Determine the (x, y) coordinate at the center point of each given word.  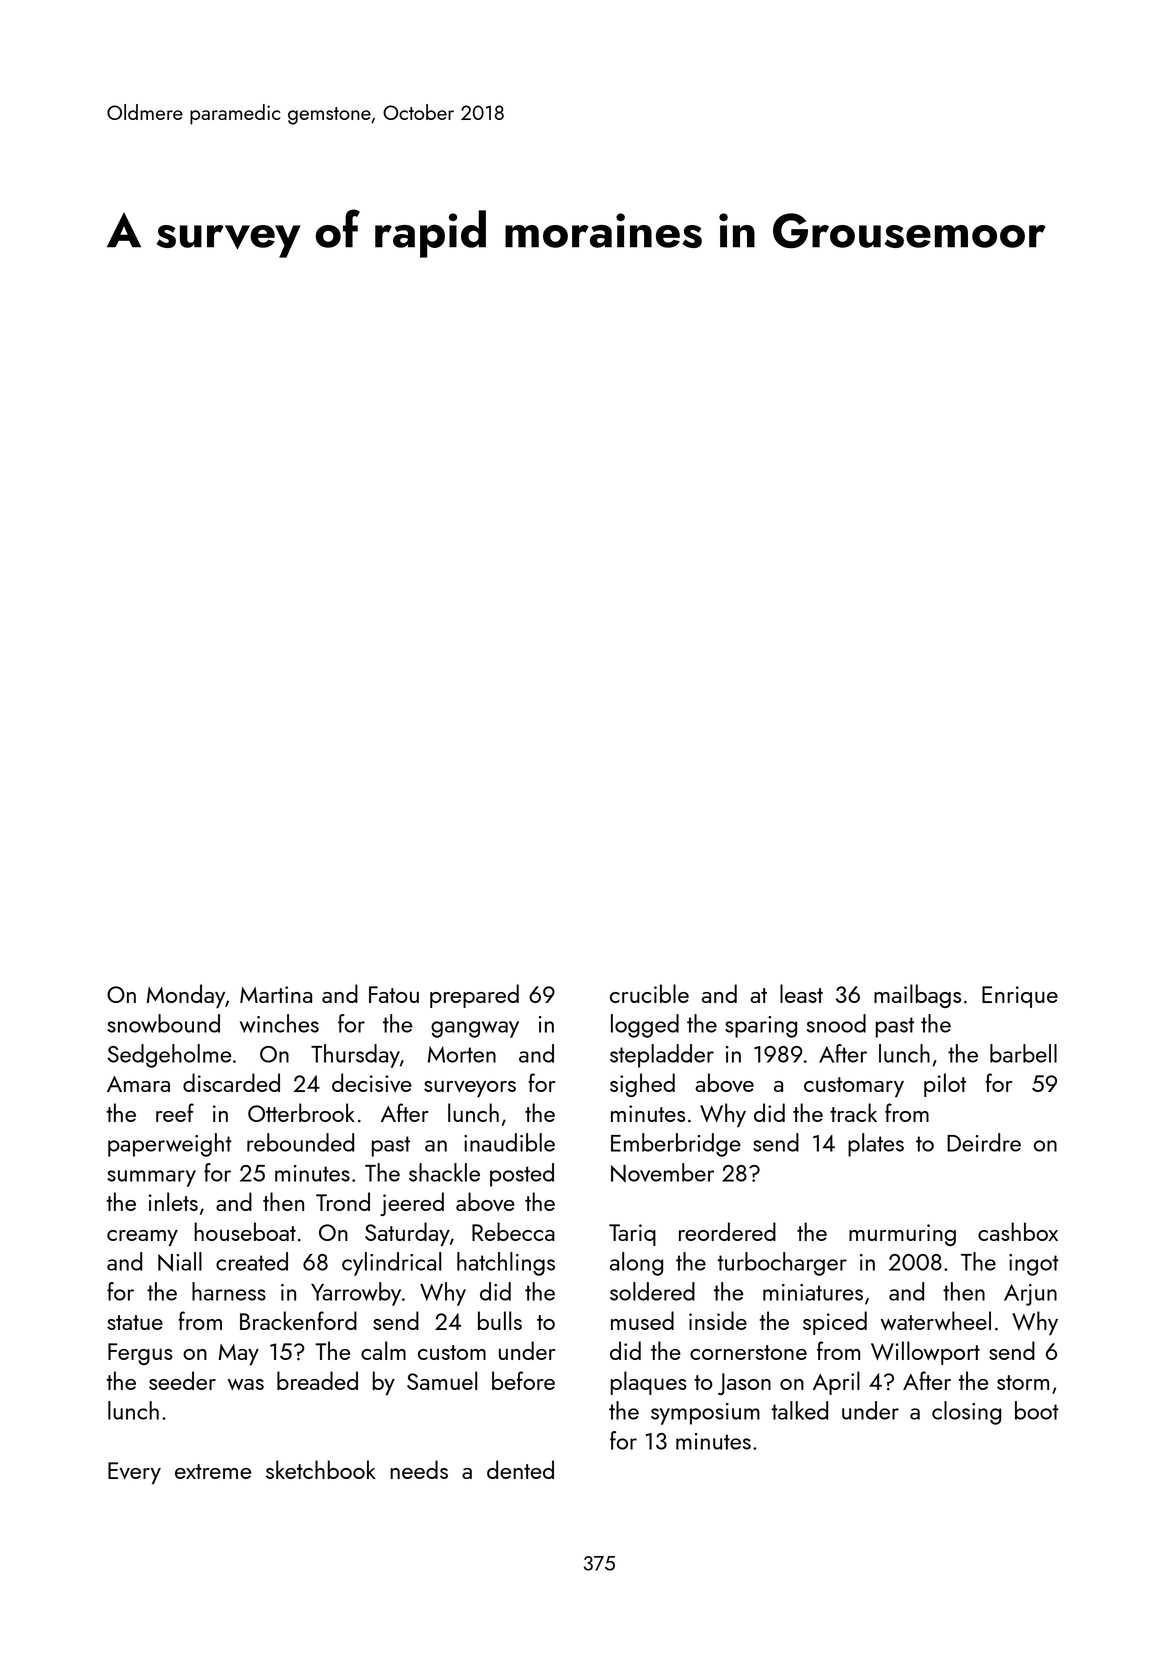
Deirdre (984, 1142)
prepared (474, 996)
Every (134, 1473)
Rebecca (513, 1231)
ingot (1034, 1265)
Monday (186, 996)
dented (520, 1469)
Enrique (1020, 997)
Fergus (140, 1354)
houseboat (245, 1231)
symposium (705, 1414)
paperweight (170, 1145)
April (836, 1383)
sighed (642, 1085)
